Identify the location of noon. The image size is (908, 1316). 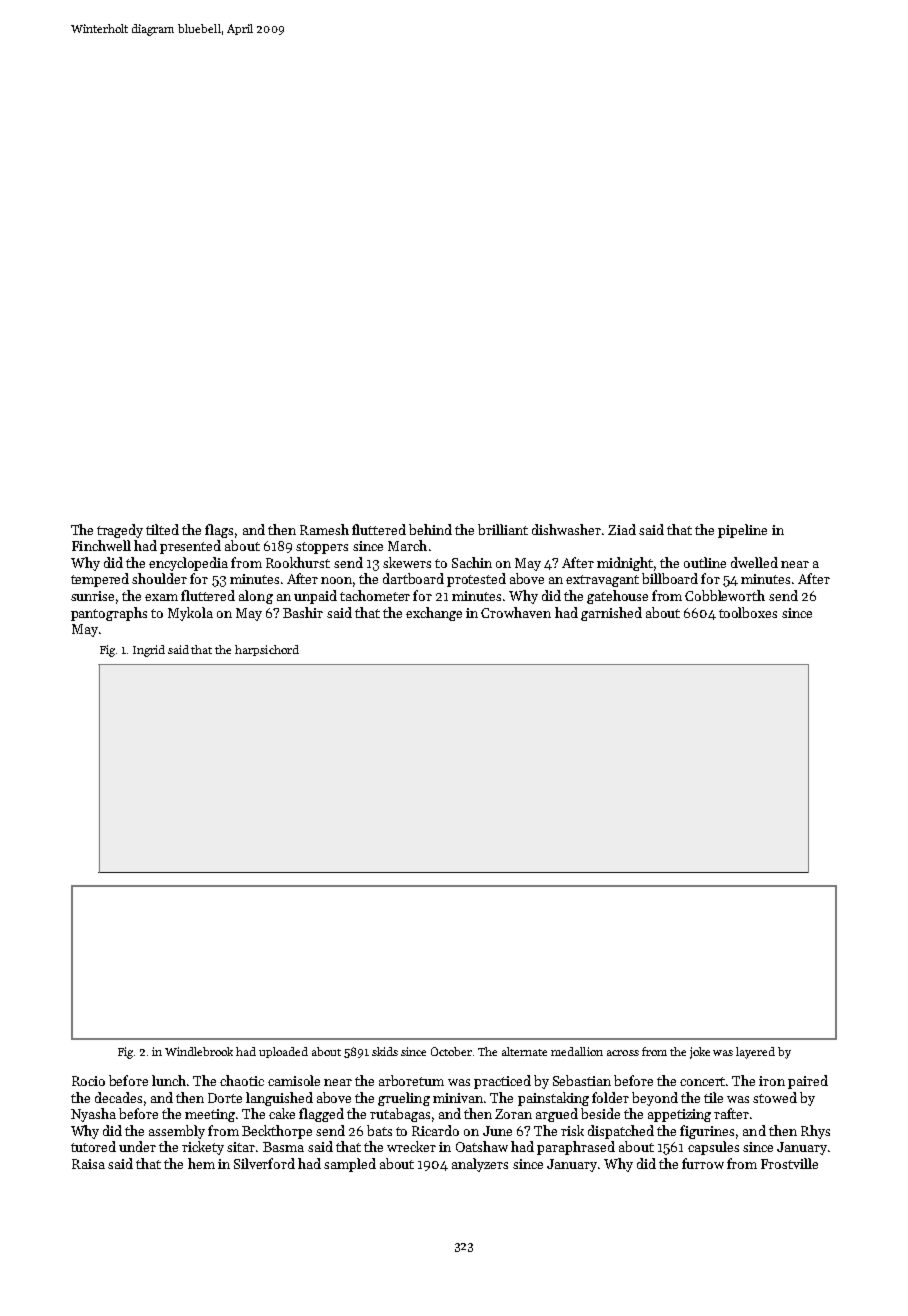
(336, 580).
